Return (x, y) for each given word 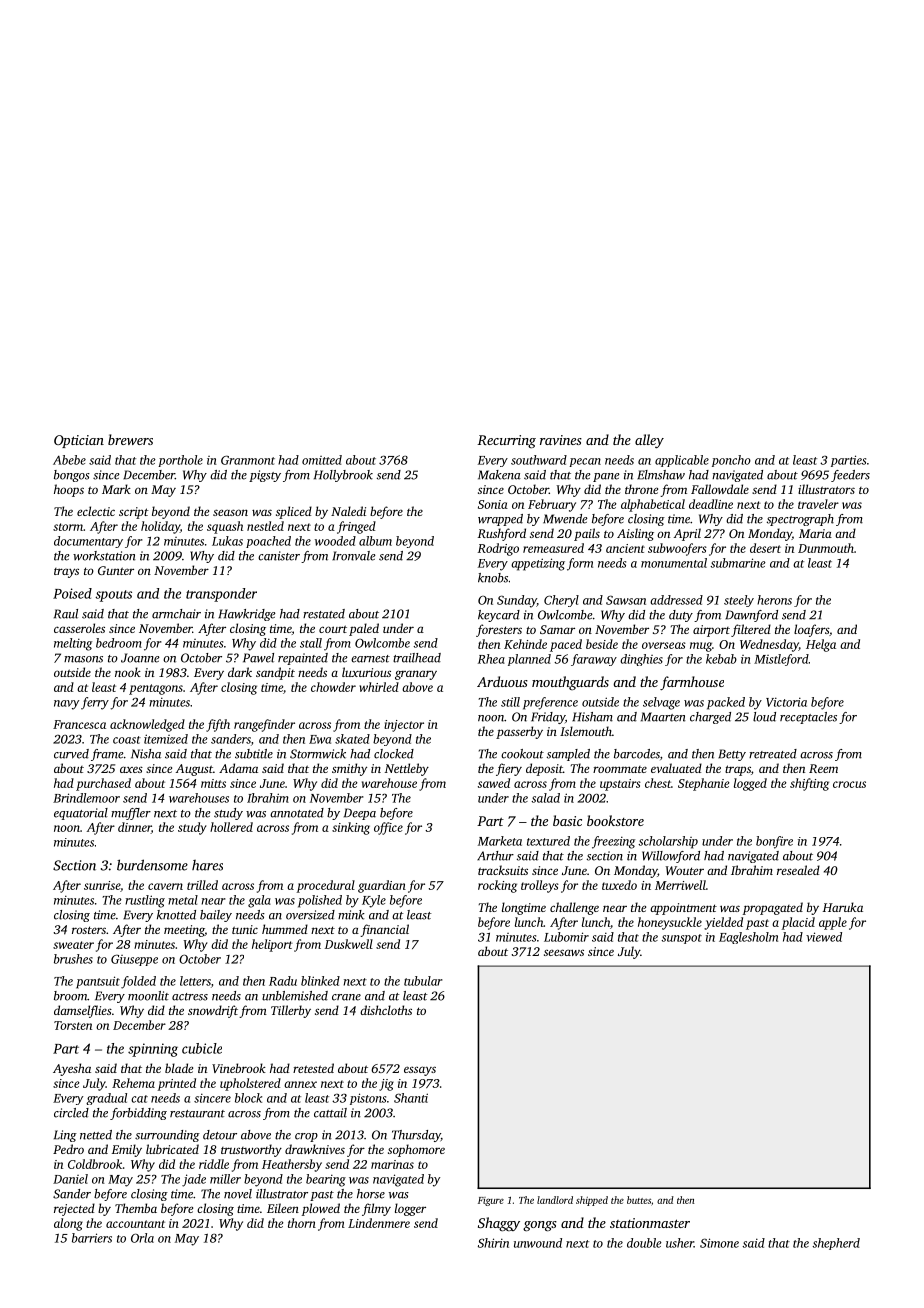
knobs (493, 578)
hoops (69, 490)
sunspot (681, 939)
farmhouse (692, 683)
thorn (302, 1223)
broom (70, 996)
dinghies (641, 660)
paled (364, 629)
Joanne (140, 658)
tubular (423, 981)
